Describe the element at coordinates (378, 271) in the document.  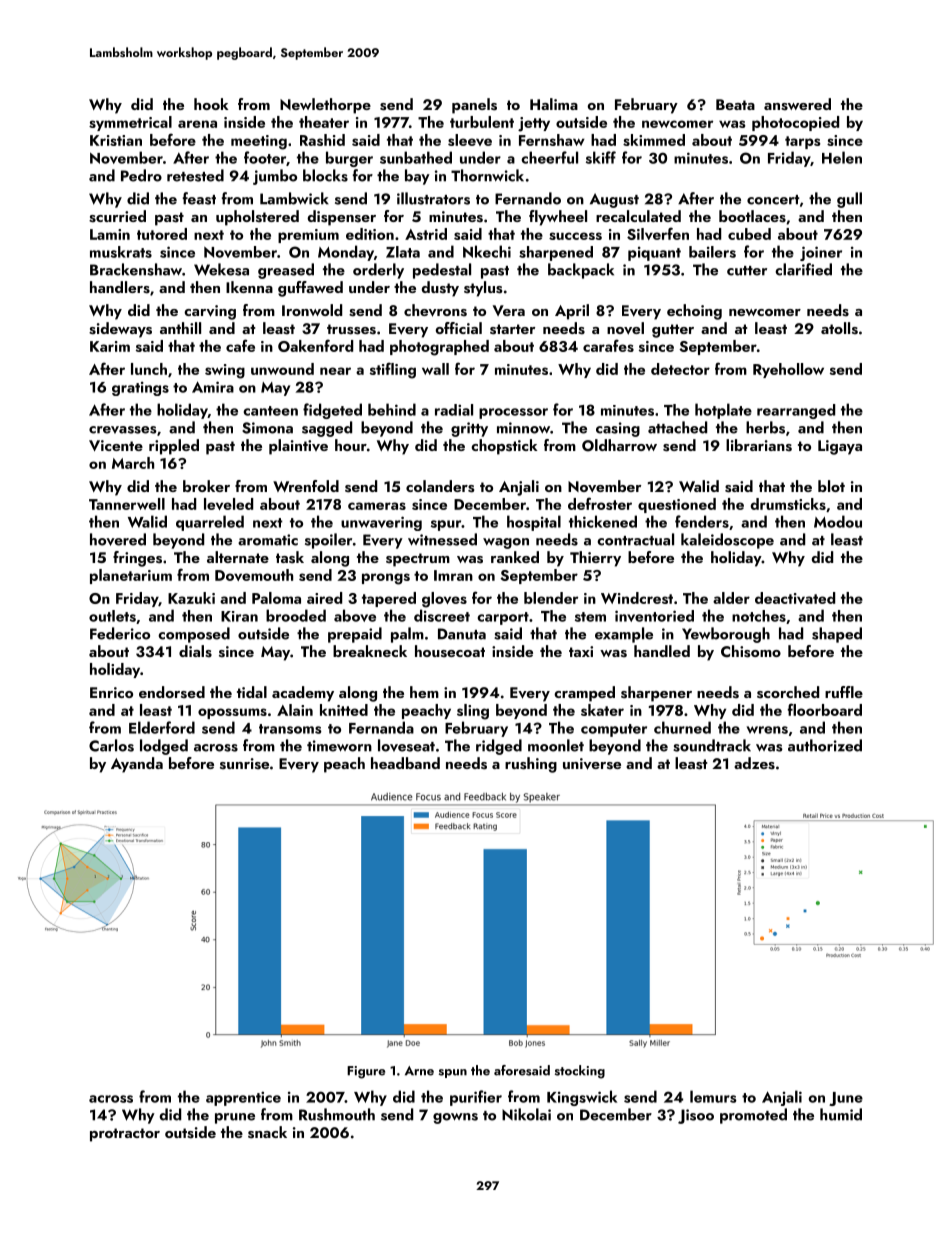
I see `orderly` at that location.
